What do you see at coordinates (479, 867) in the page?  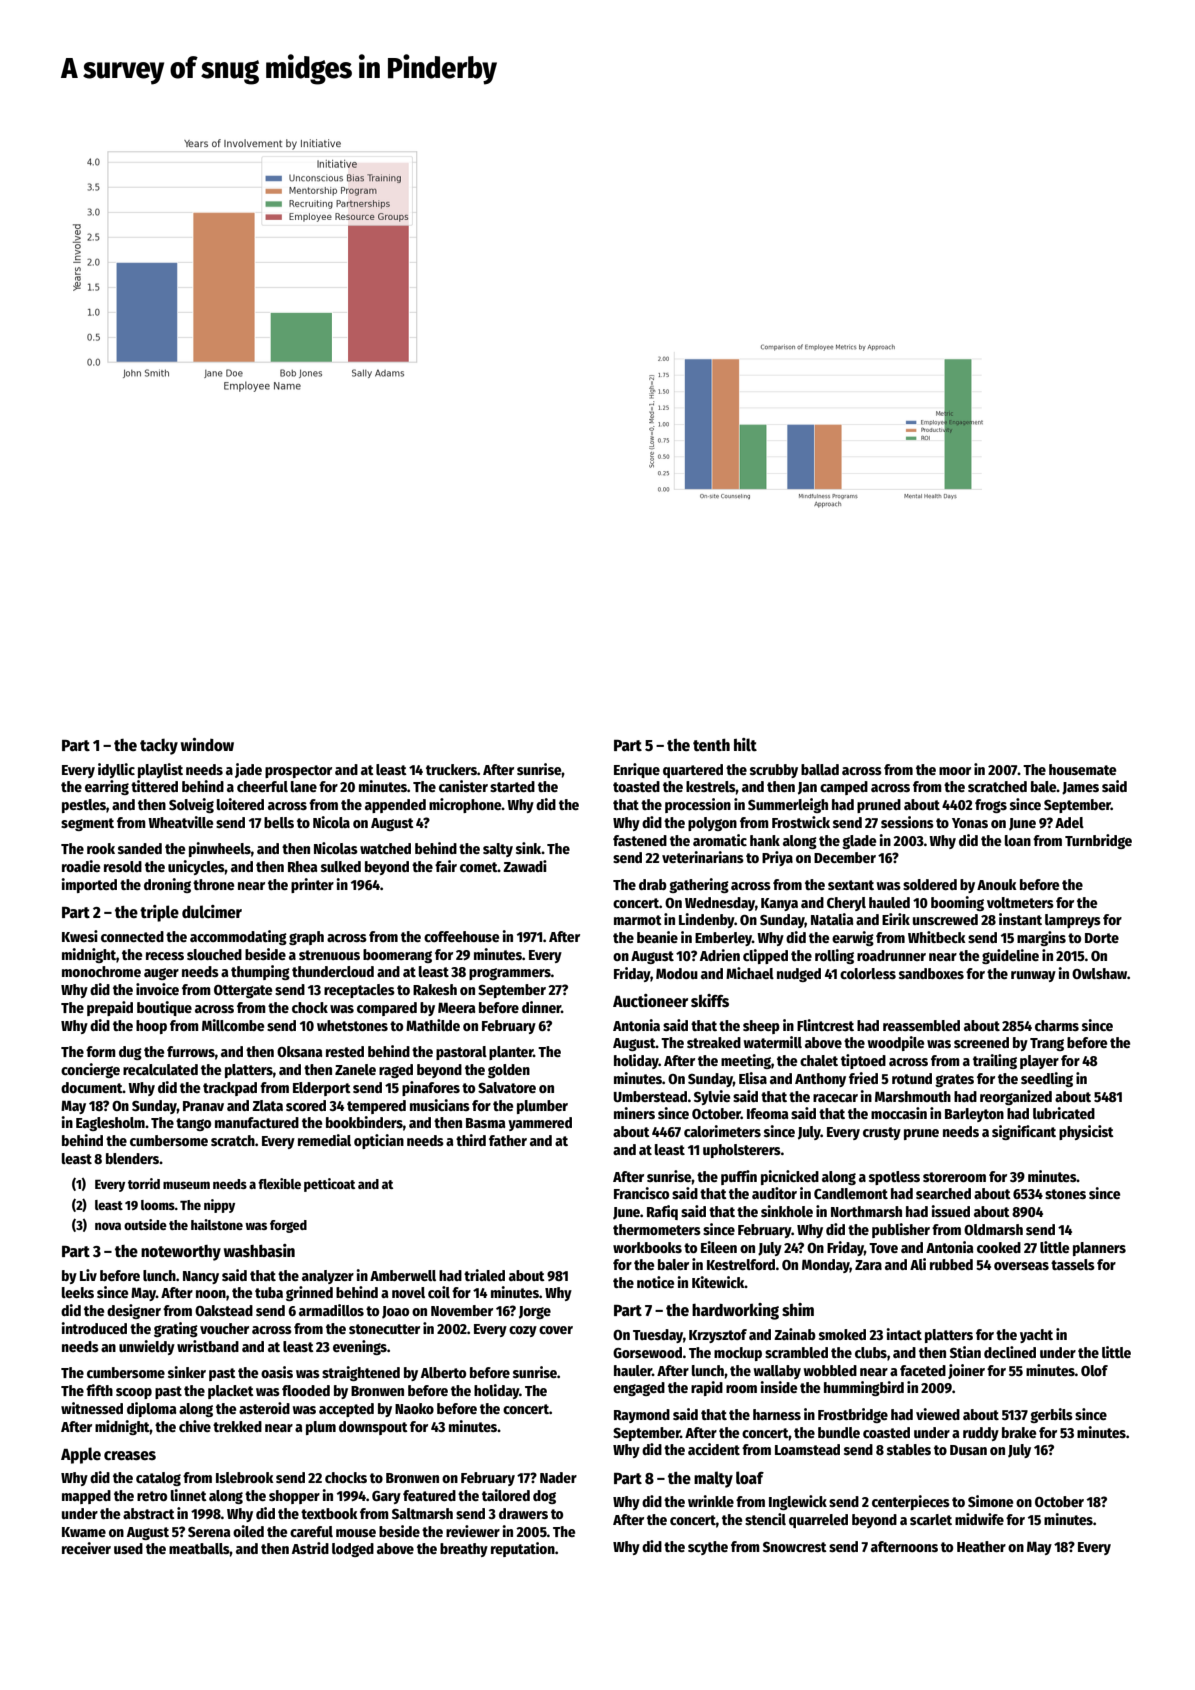 I see `comet` at bounding box center [479, 867].
